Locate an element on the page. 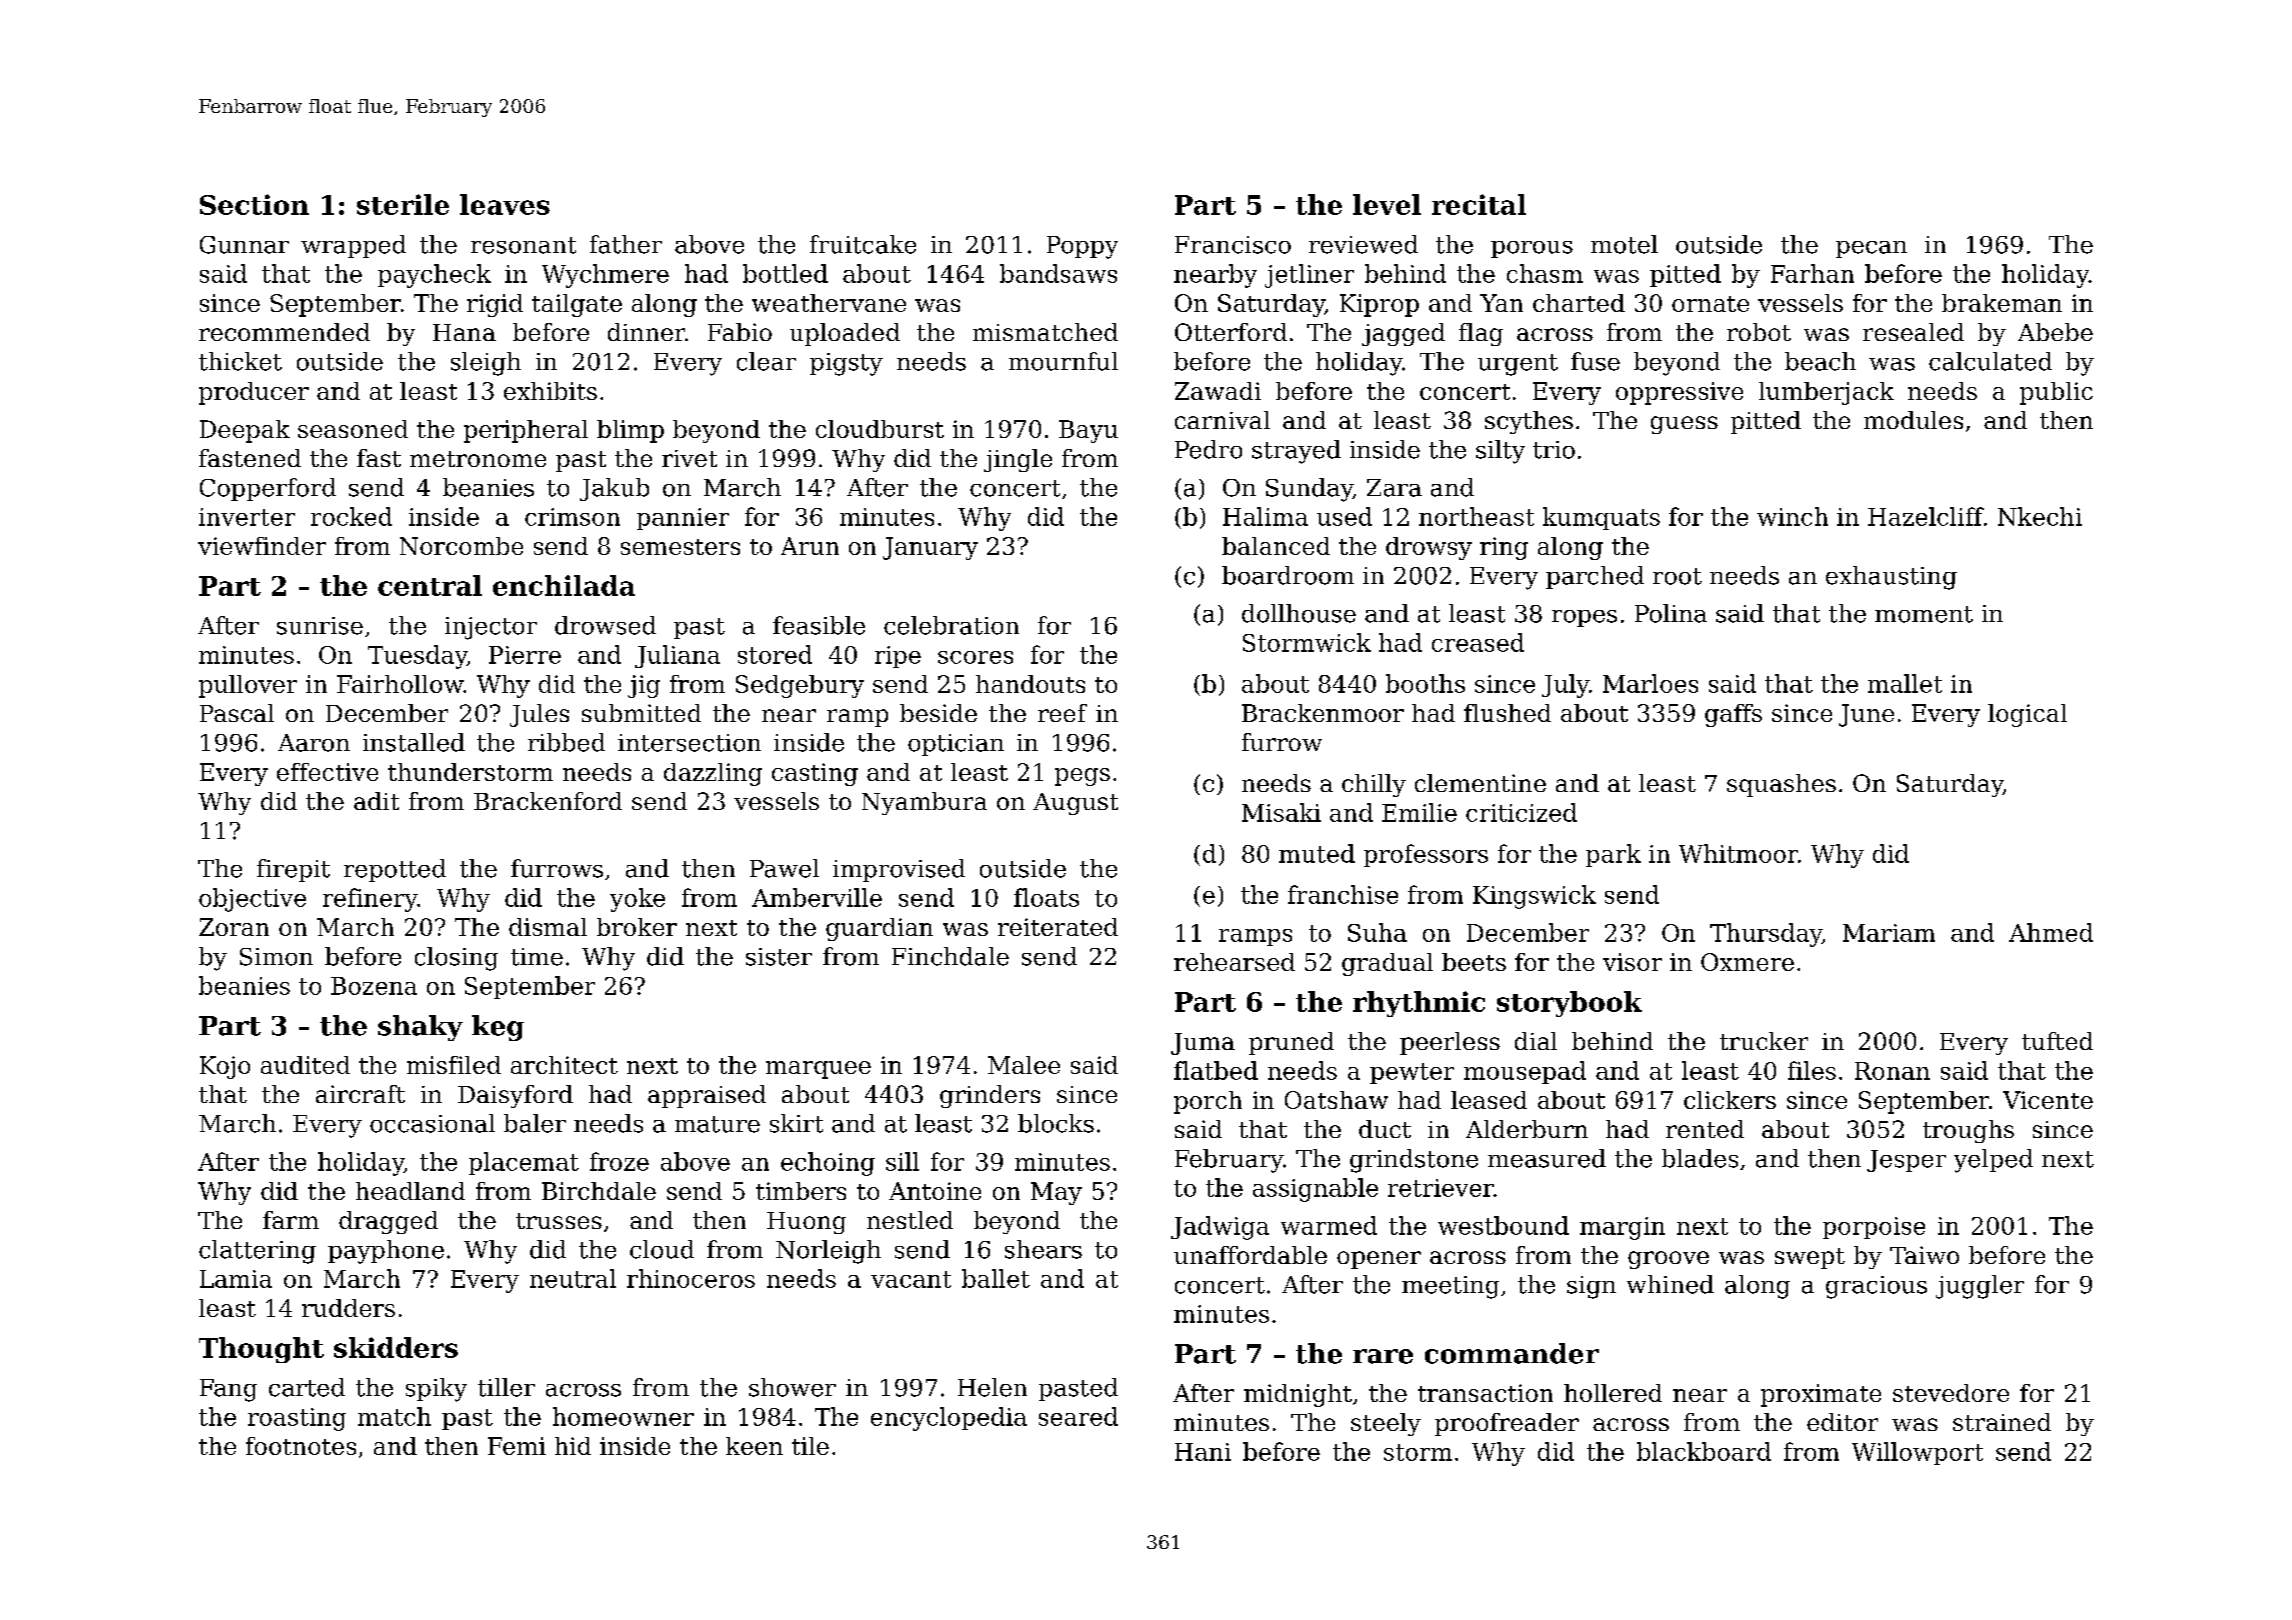 The width and height of the image is (2292, 1620). scores is located at coordinates (975, 657).
